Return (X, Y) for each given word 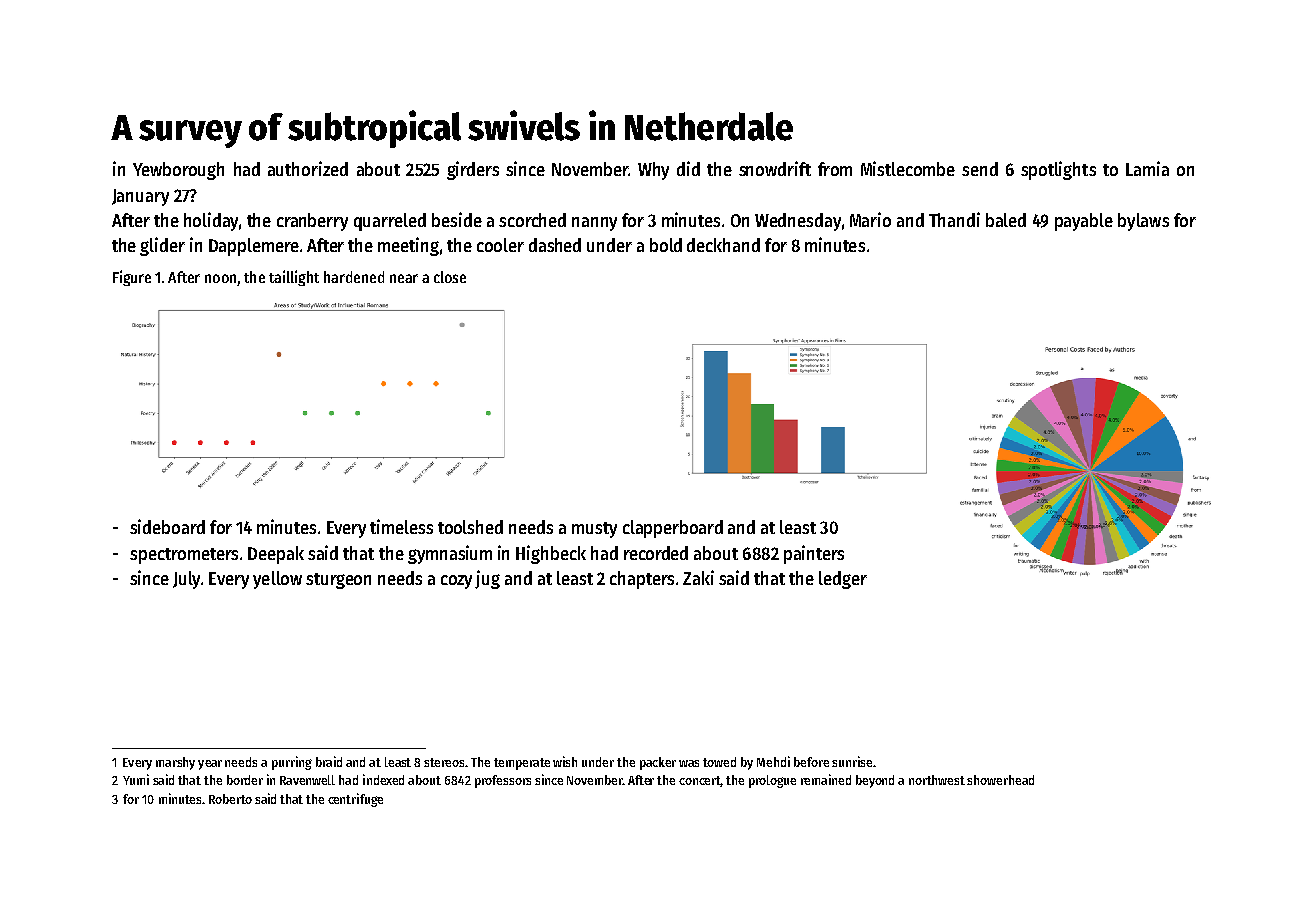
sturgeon (338, 581)
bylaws (1143, 222)
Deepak (276, 555)
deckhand (723, 245)
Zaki (698, 577)
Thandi (954, 219)
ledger (843, 580)
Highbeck (551, 554)
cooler (500, 245)
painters (814, 554)
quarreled (390, 222)
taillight (294, 278)
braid (329, 761)
